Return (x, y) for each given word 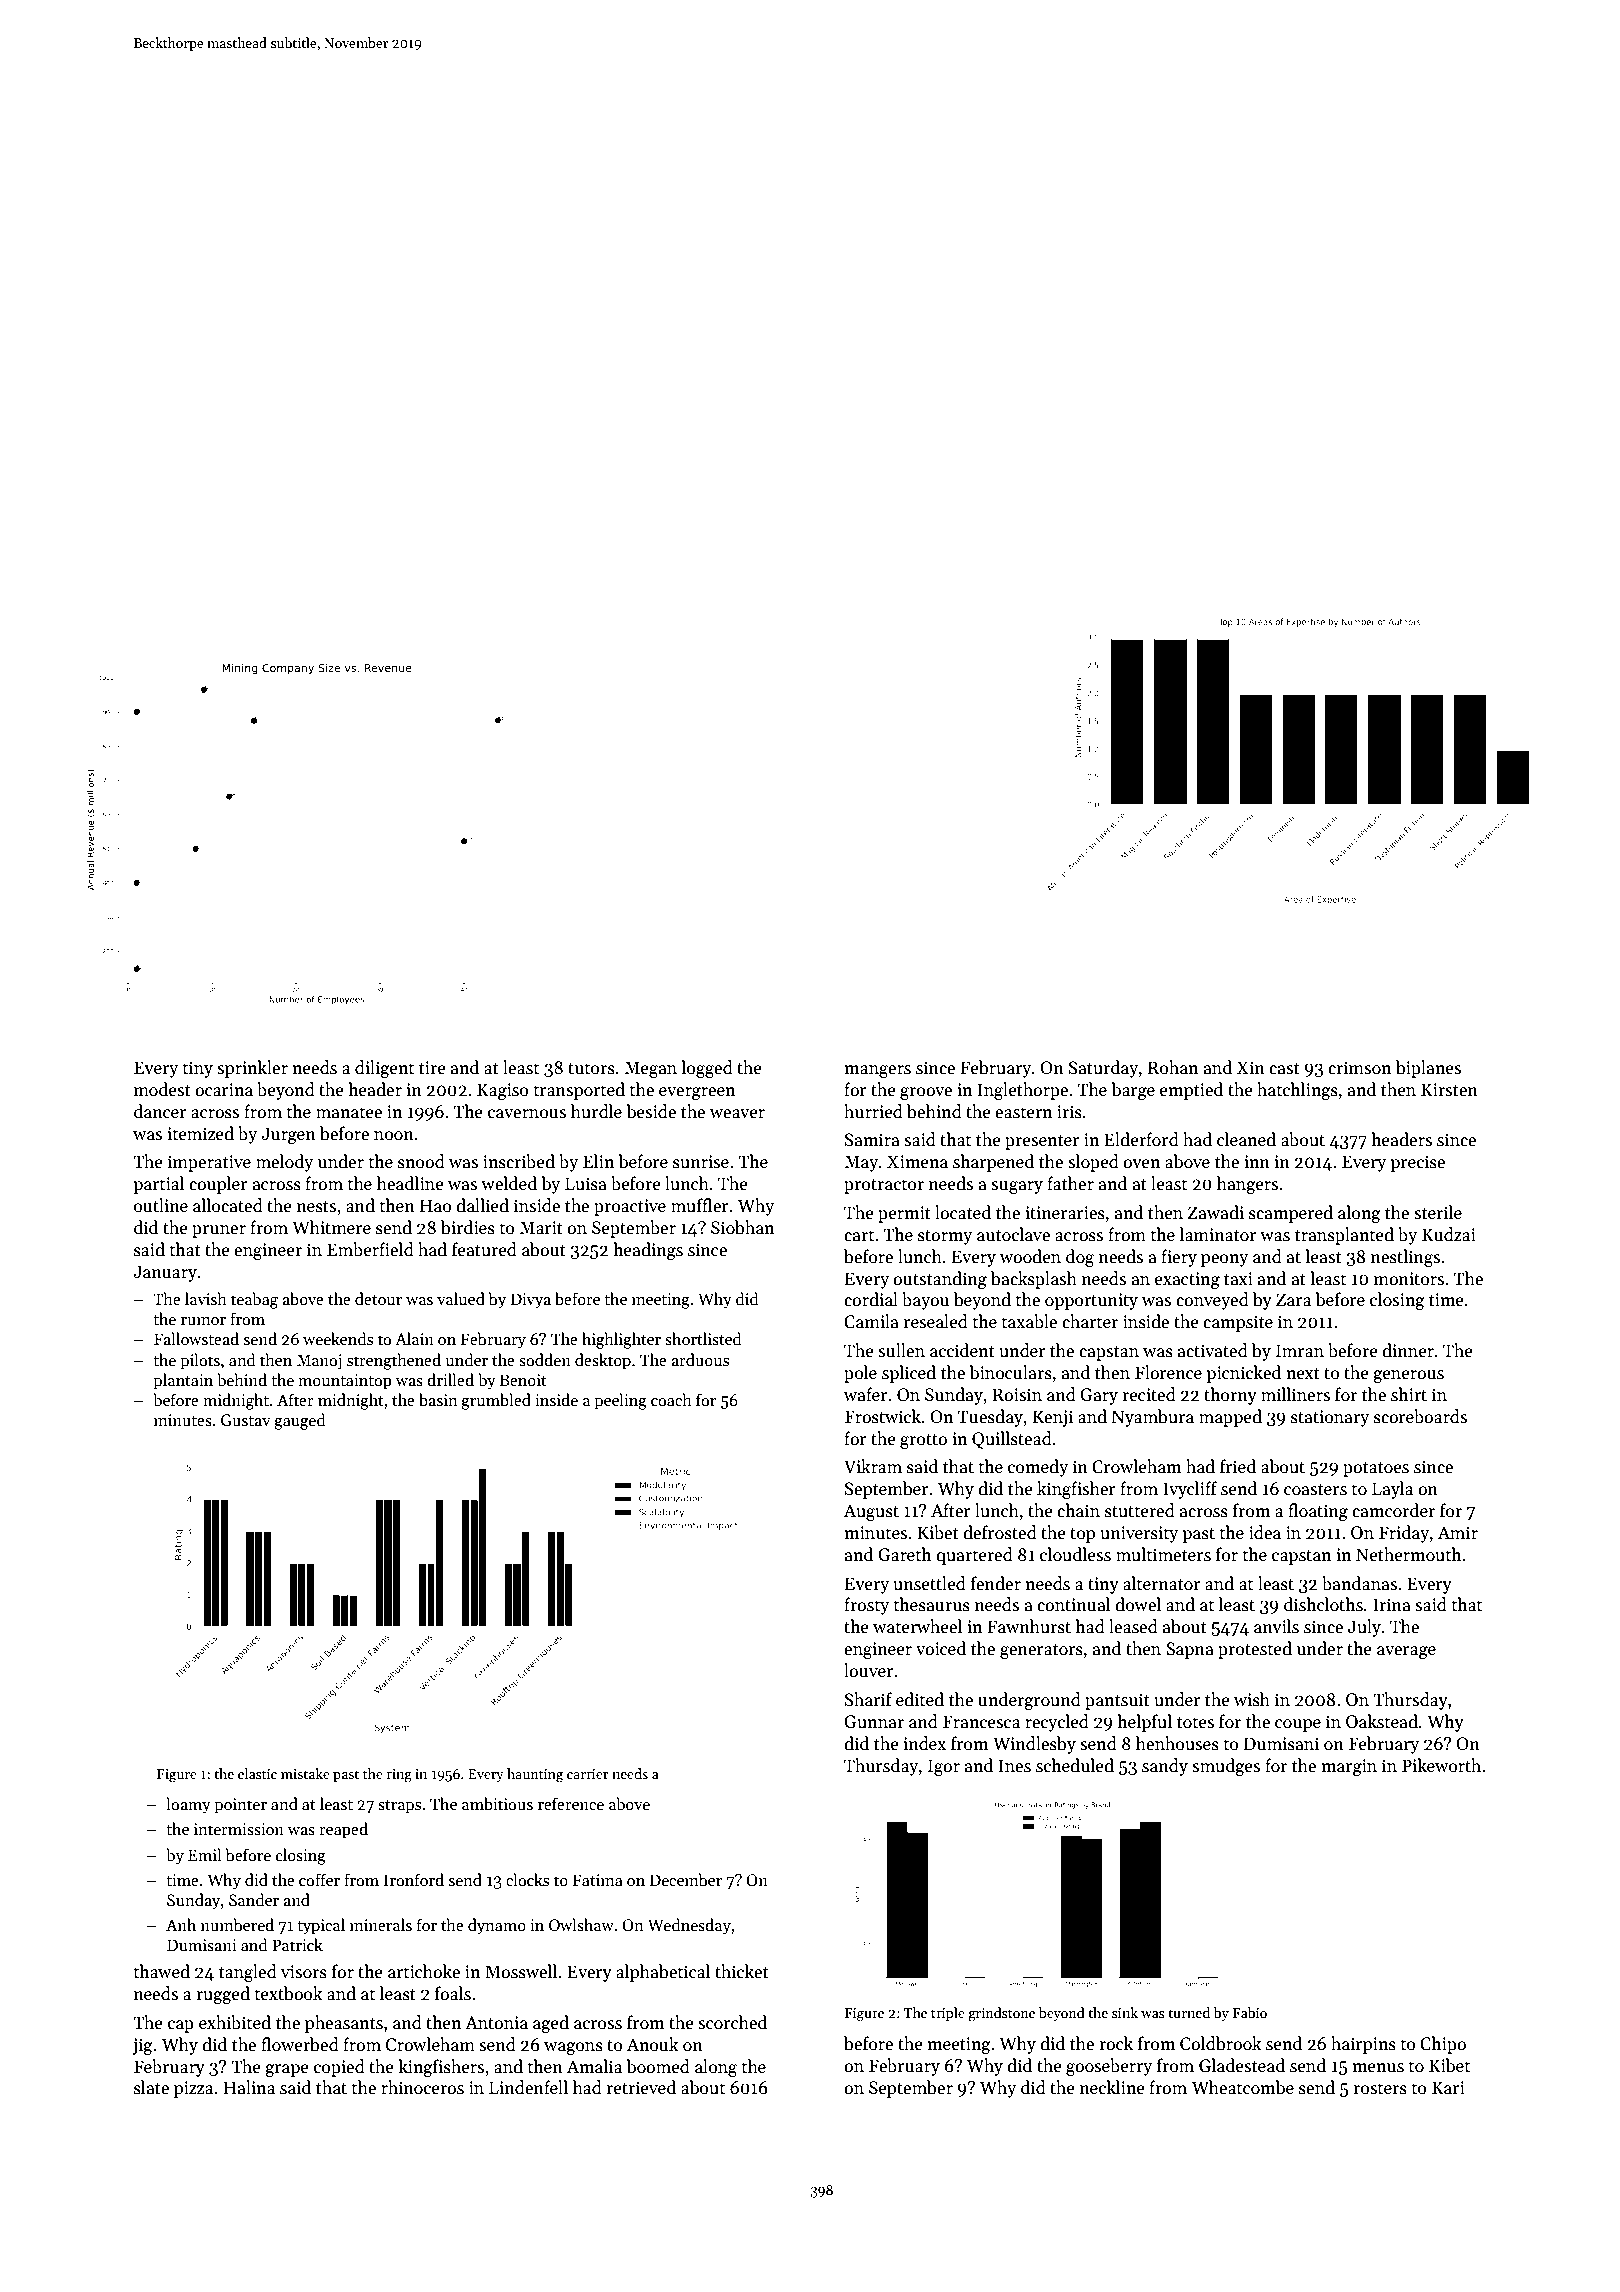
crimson (1359, 1068)
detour (378, 1298)
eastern (1023, 1113)
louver (869, 1670)
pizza (193, 2089)
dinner (1408, 1350)
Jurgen (288, 1135)
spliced (909, 1374)
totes (1195, 1723)
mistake (305, 1773)
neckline (1112, 2087)
